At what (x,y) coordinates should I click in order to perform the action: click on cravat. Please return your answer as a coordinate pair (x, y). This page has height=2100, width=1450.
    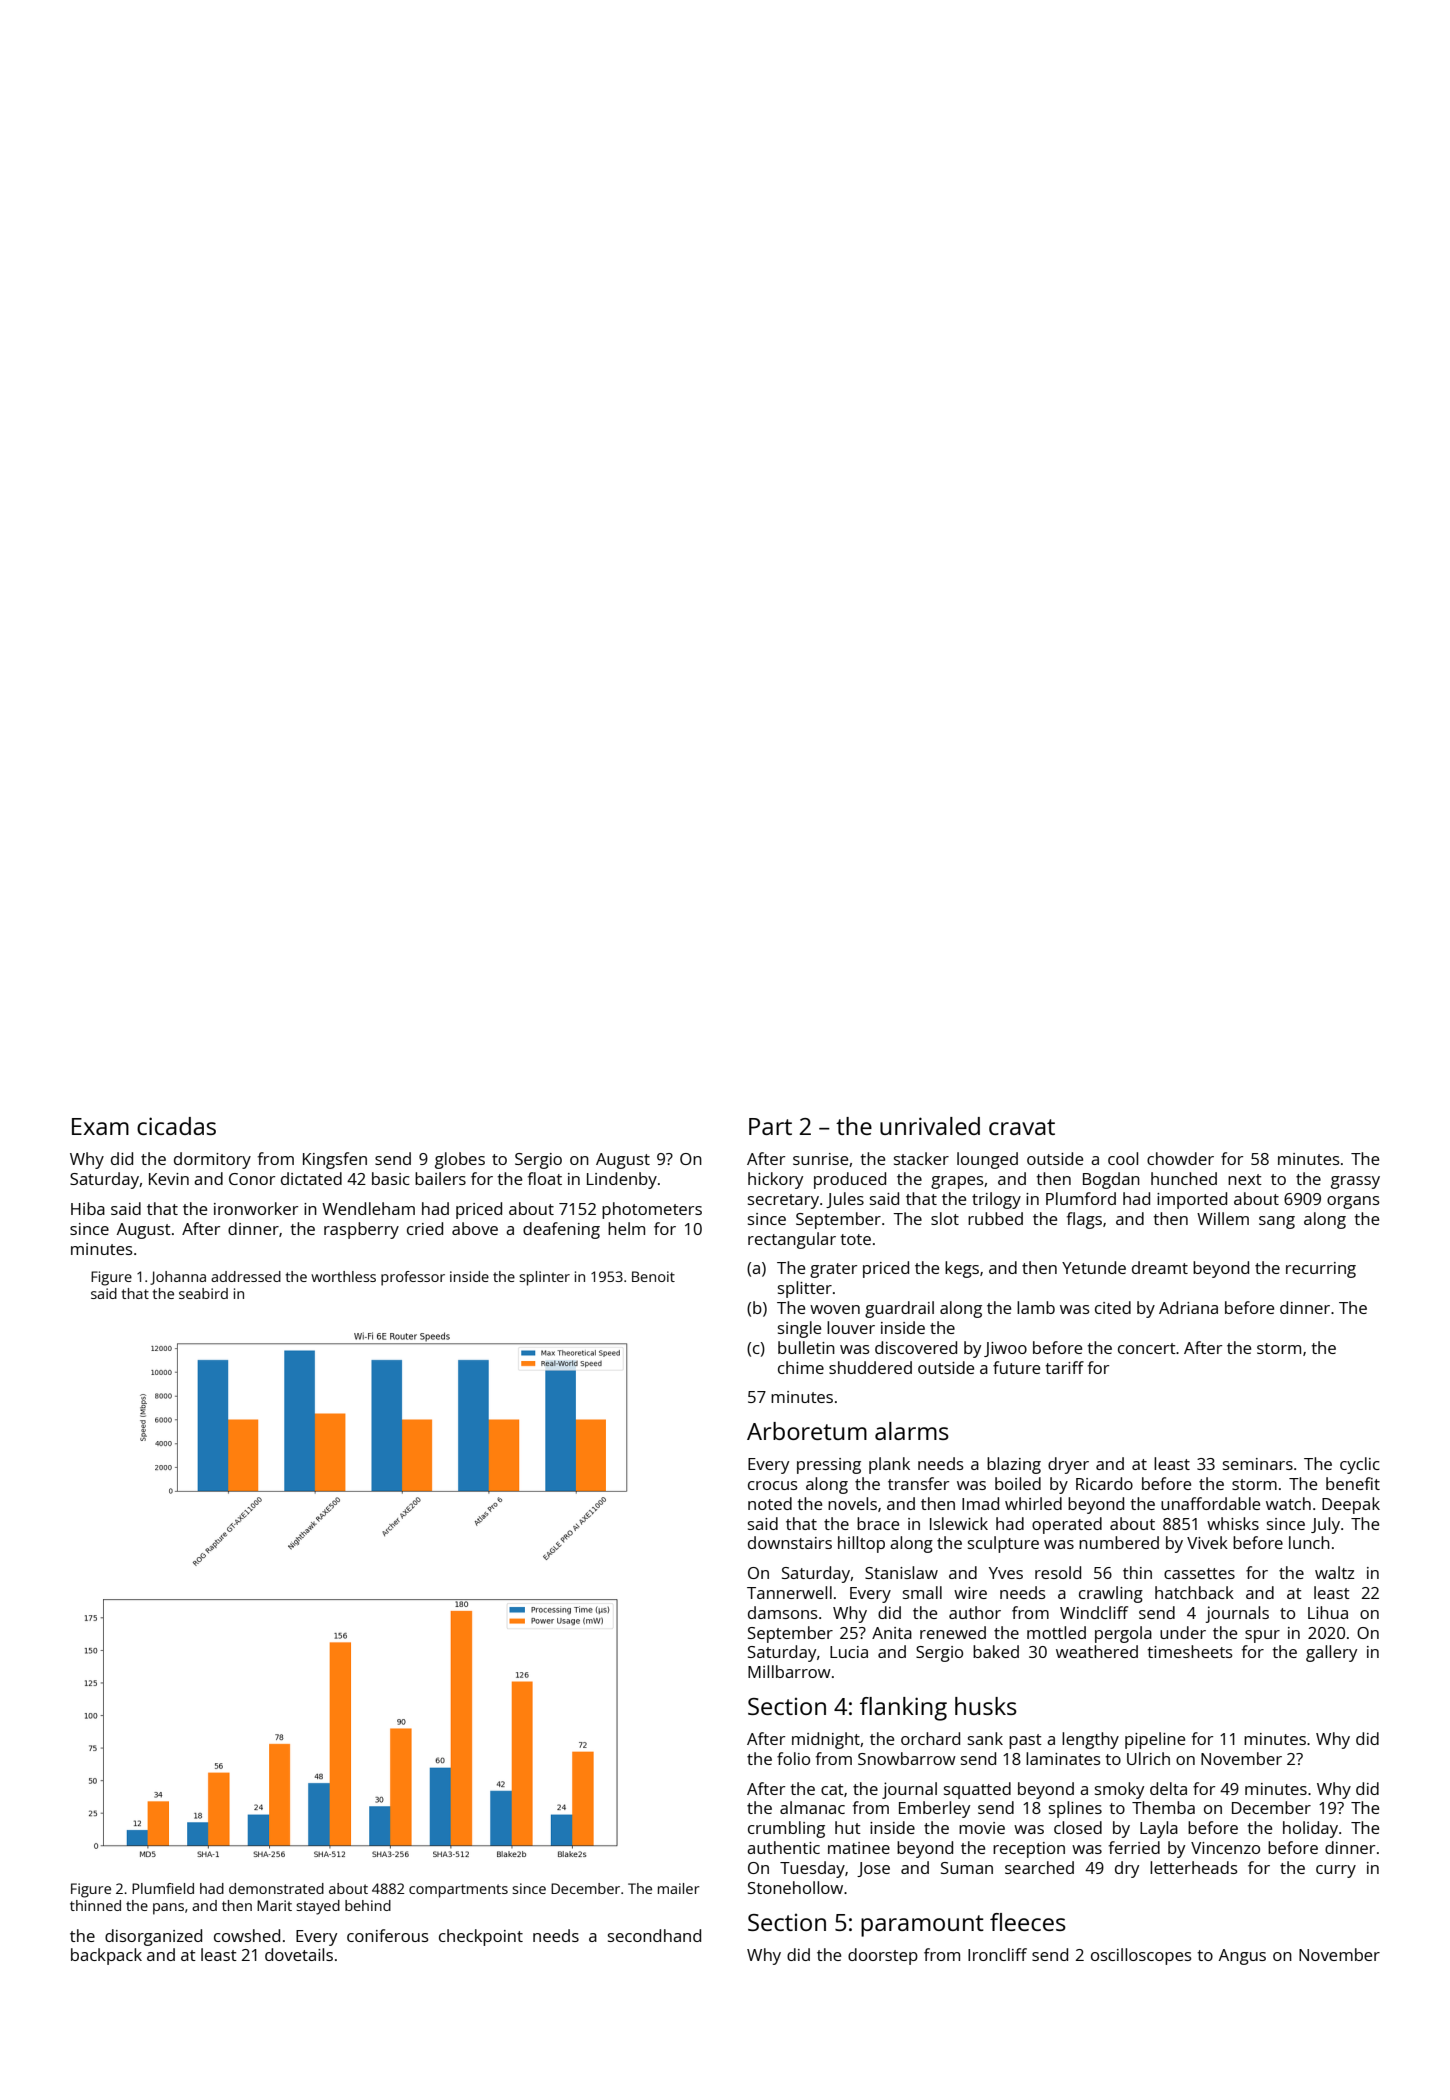
    Looking at the image, I should click on (1022, 1127).
